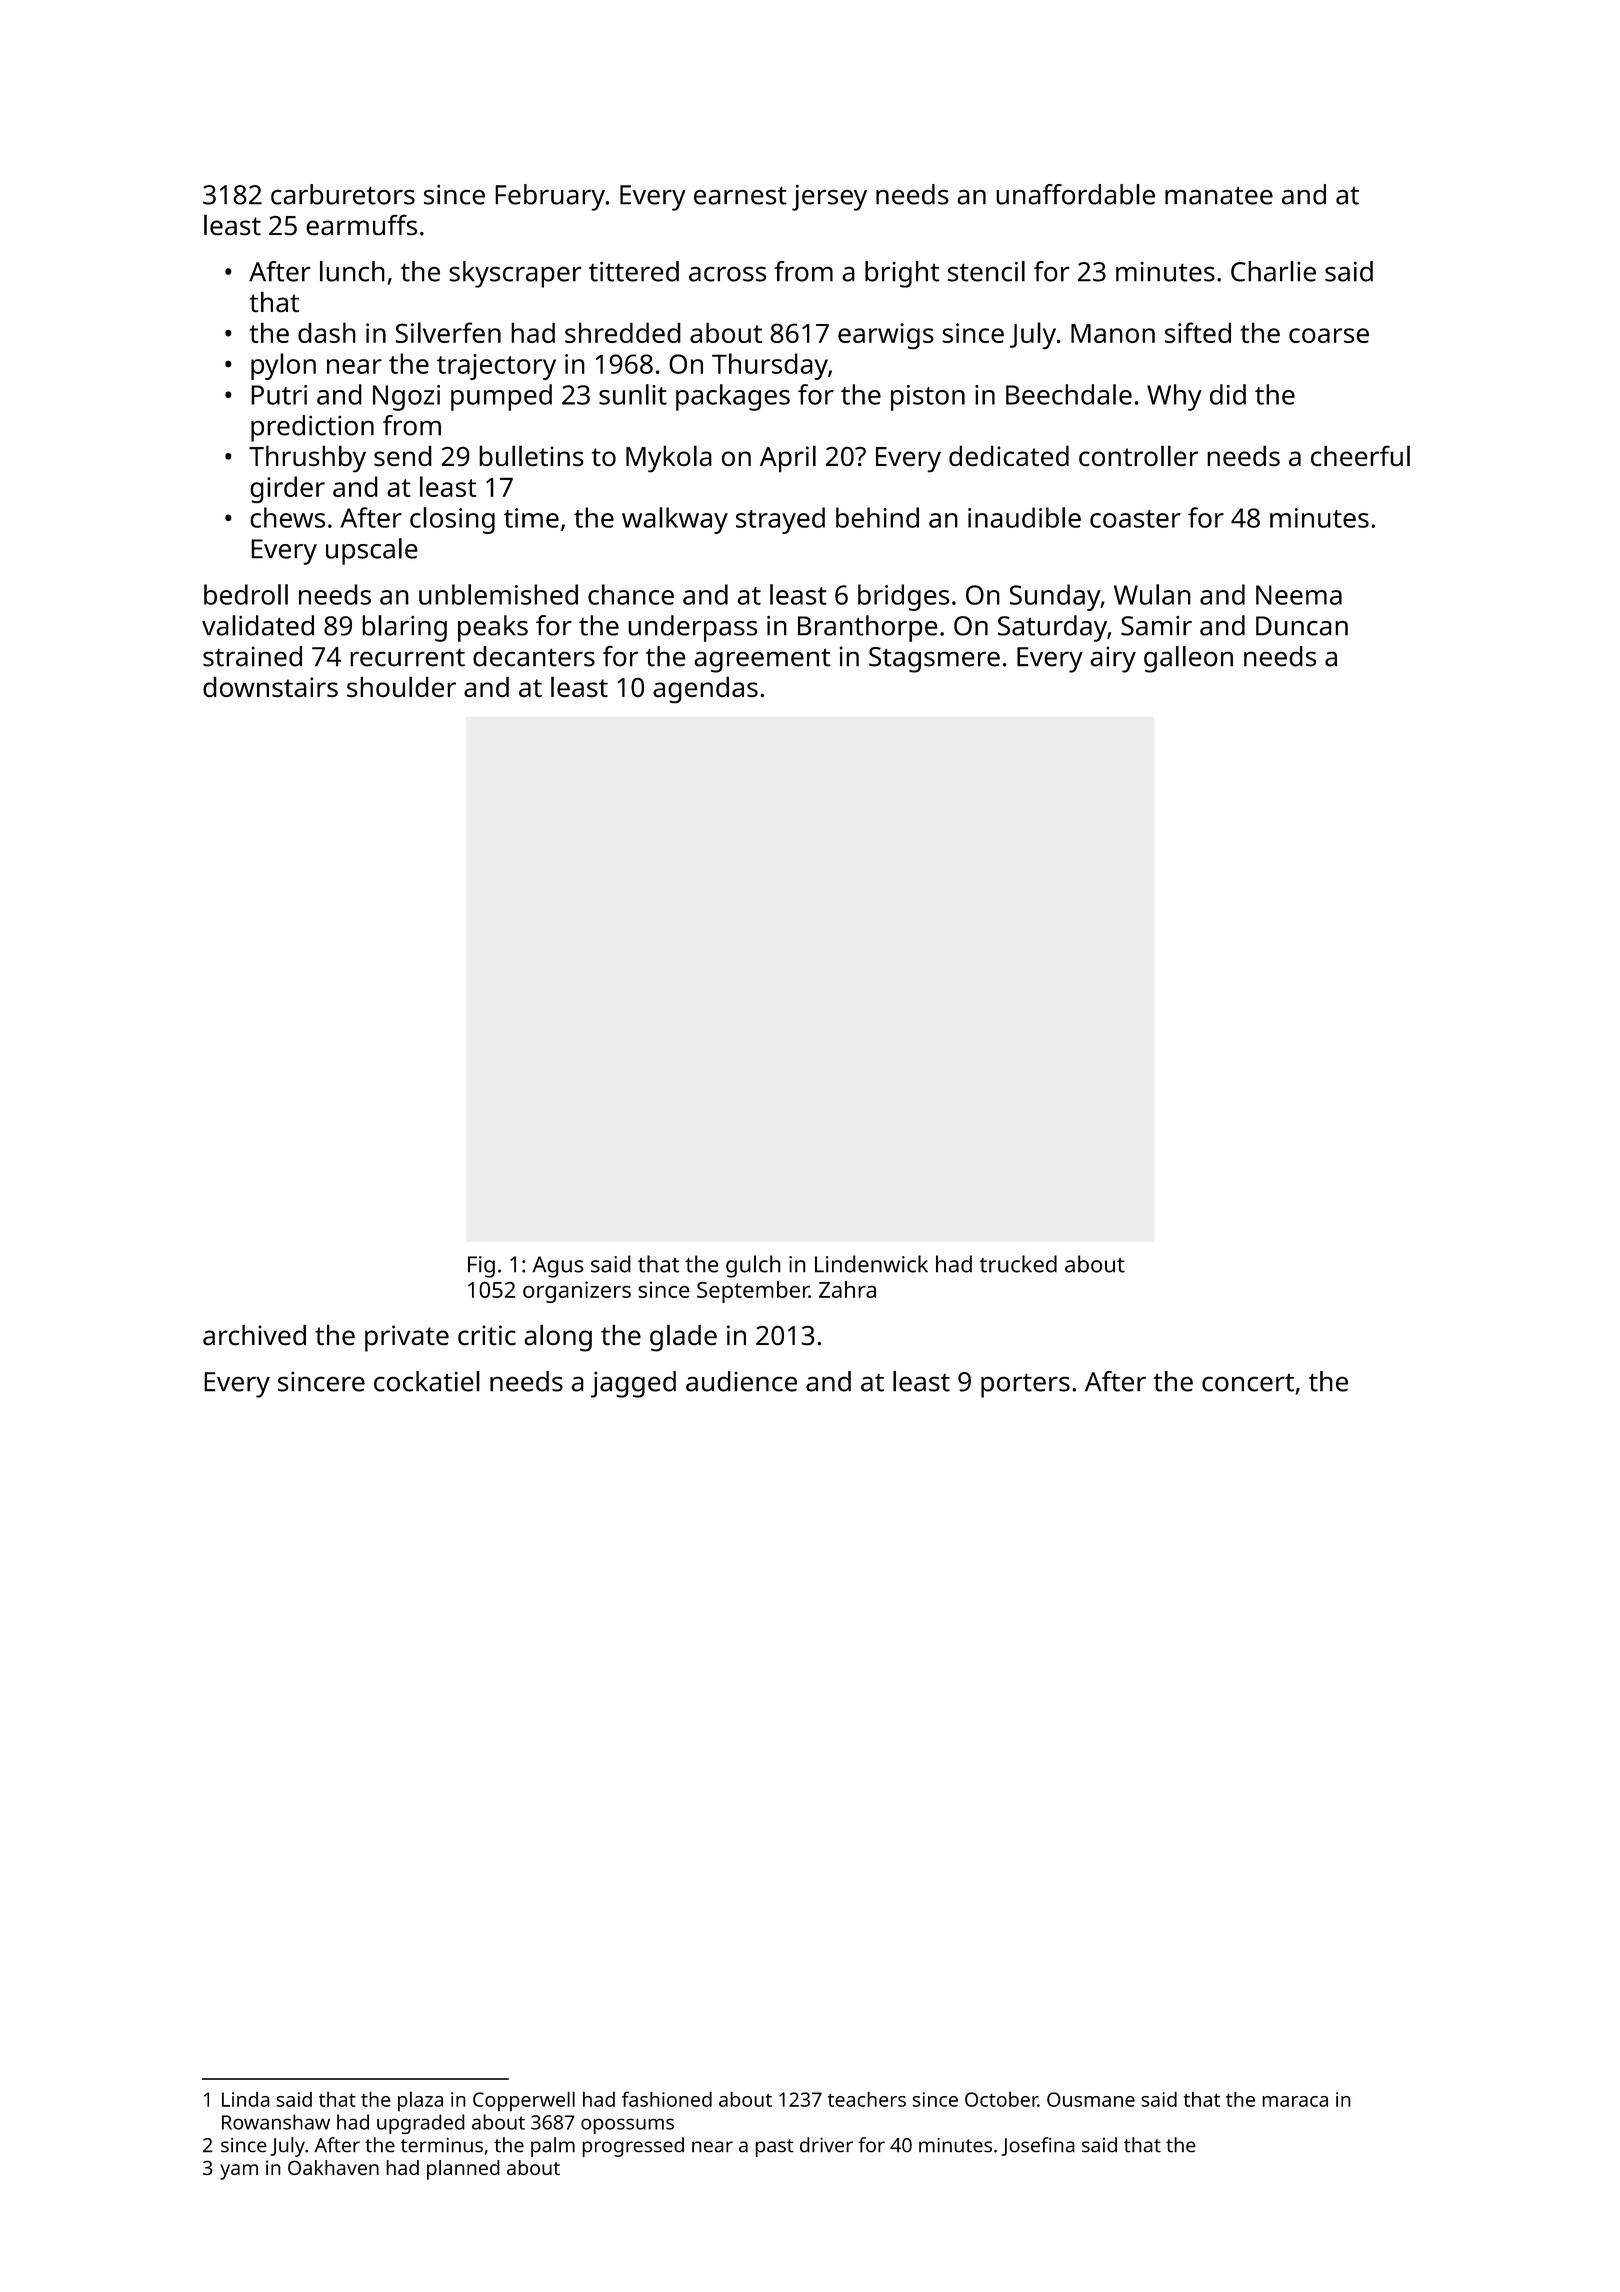 The image size is (1620, 2292). What do you see at coordinates (1219, 195) in the screenshot?
I see `manatee` at bounding box center [1219, 195].
